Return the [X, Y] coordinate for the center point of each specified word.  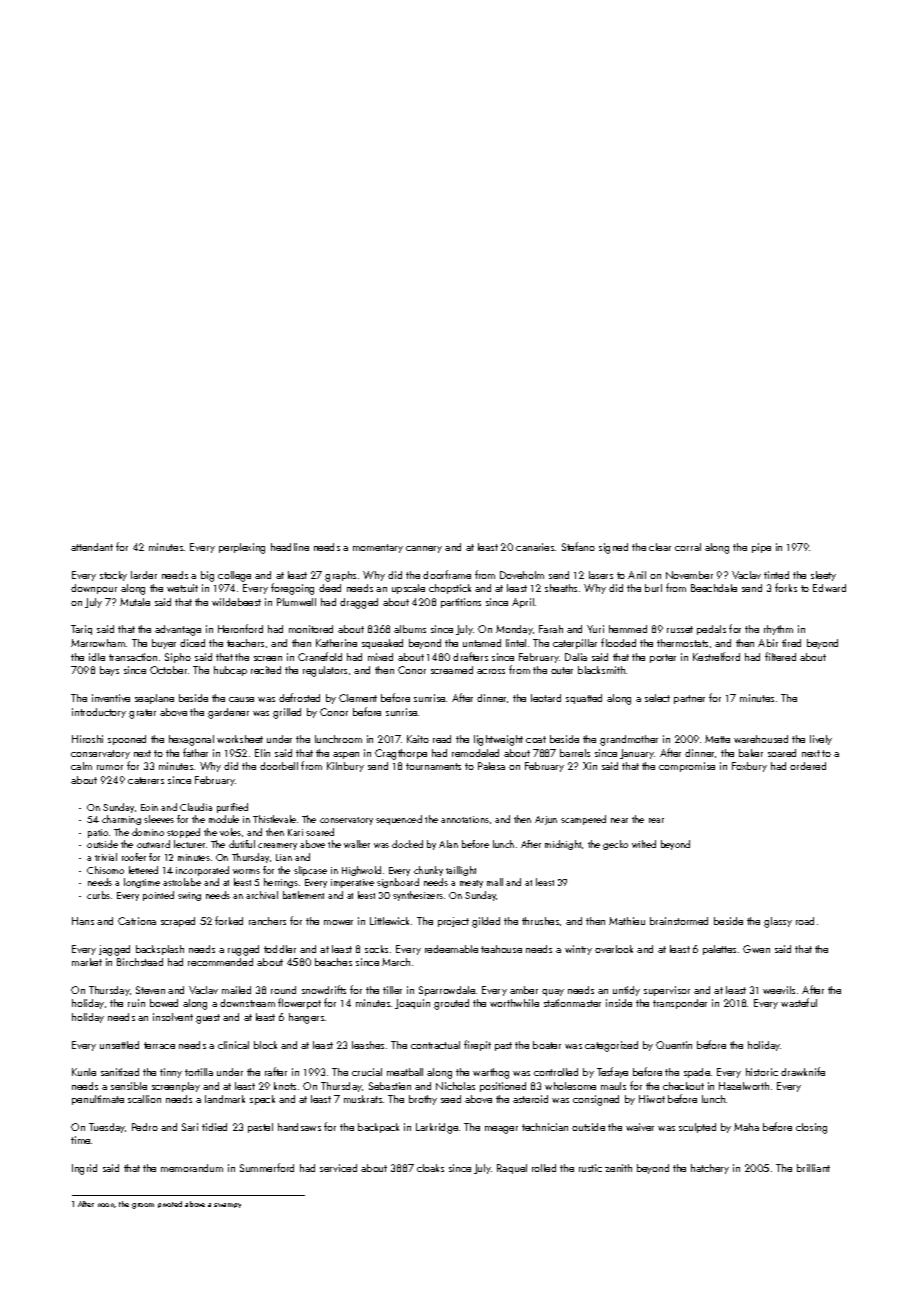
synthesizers [418, 896]
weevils [779, 990]
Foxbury [749, 767]
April [523, 603]
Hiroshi [87, 739]
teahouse [501, 949]
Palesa [491, 766]
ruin [136, 1003]
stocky [113, 576]
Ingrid [84, 1169]
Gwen [756, 949]
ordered [808, 766]
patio [98, 833]
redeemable [451, 949]
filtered [780, 656]
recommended [220, 962]
